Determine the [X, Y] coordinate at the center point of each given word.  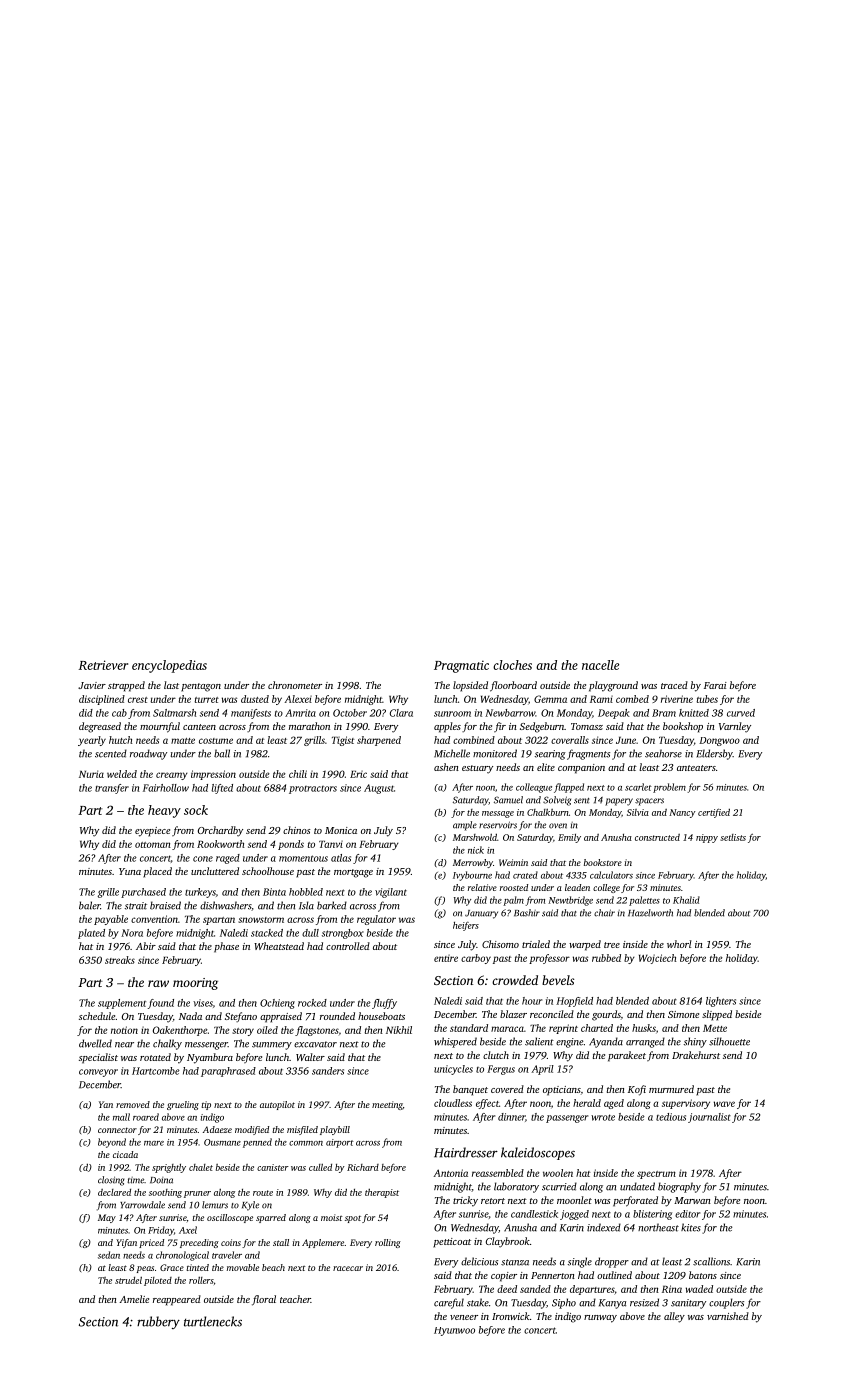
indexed [604, 1227]
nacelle [600, 665]
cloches [512, 665]
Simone [683, 1014]
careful [449, 1303]
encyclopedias [169, 666]
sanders [328, 1071]
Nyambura [210, 1058]
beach [273, 1267]
